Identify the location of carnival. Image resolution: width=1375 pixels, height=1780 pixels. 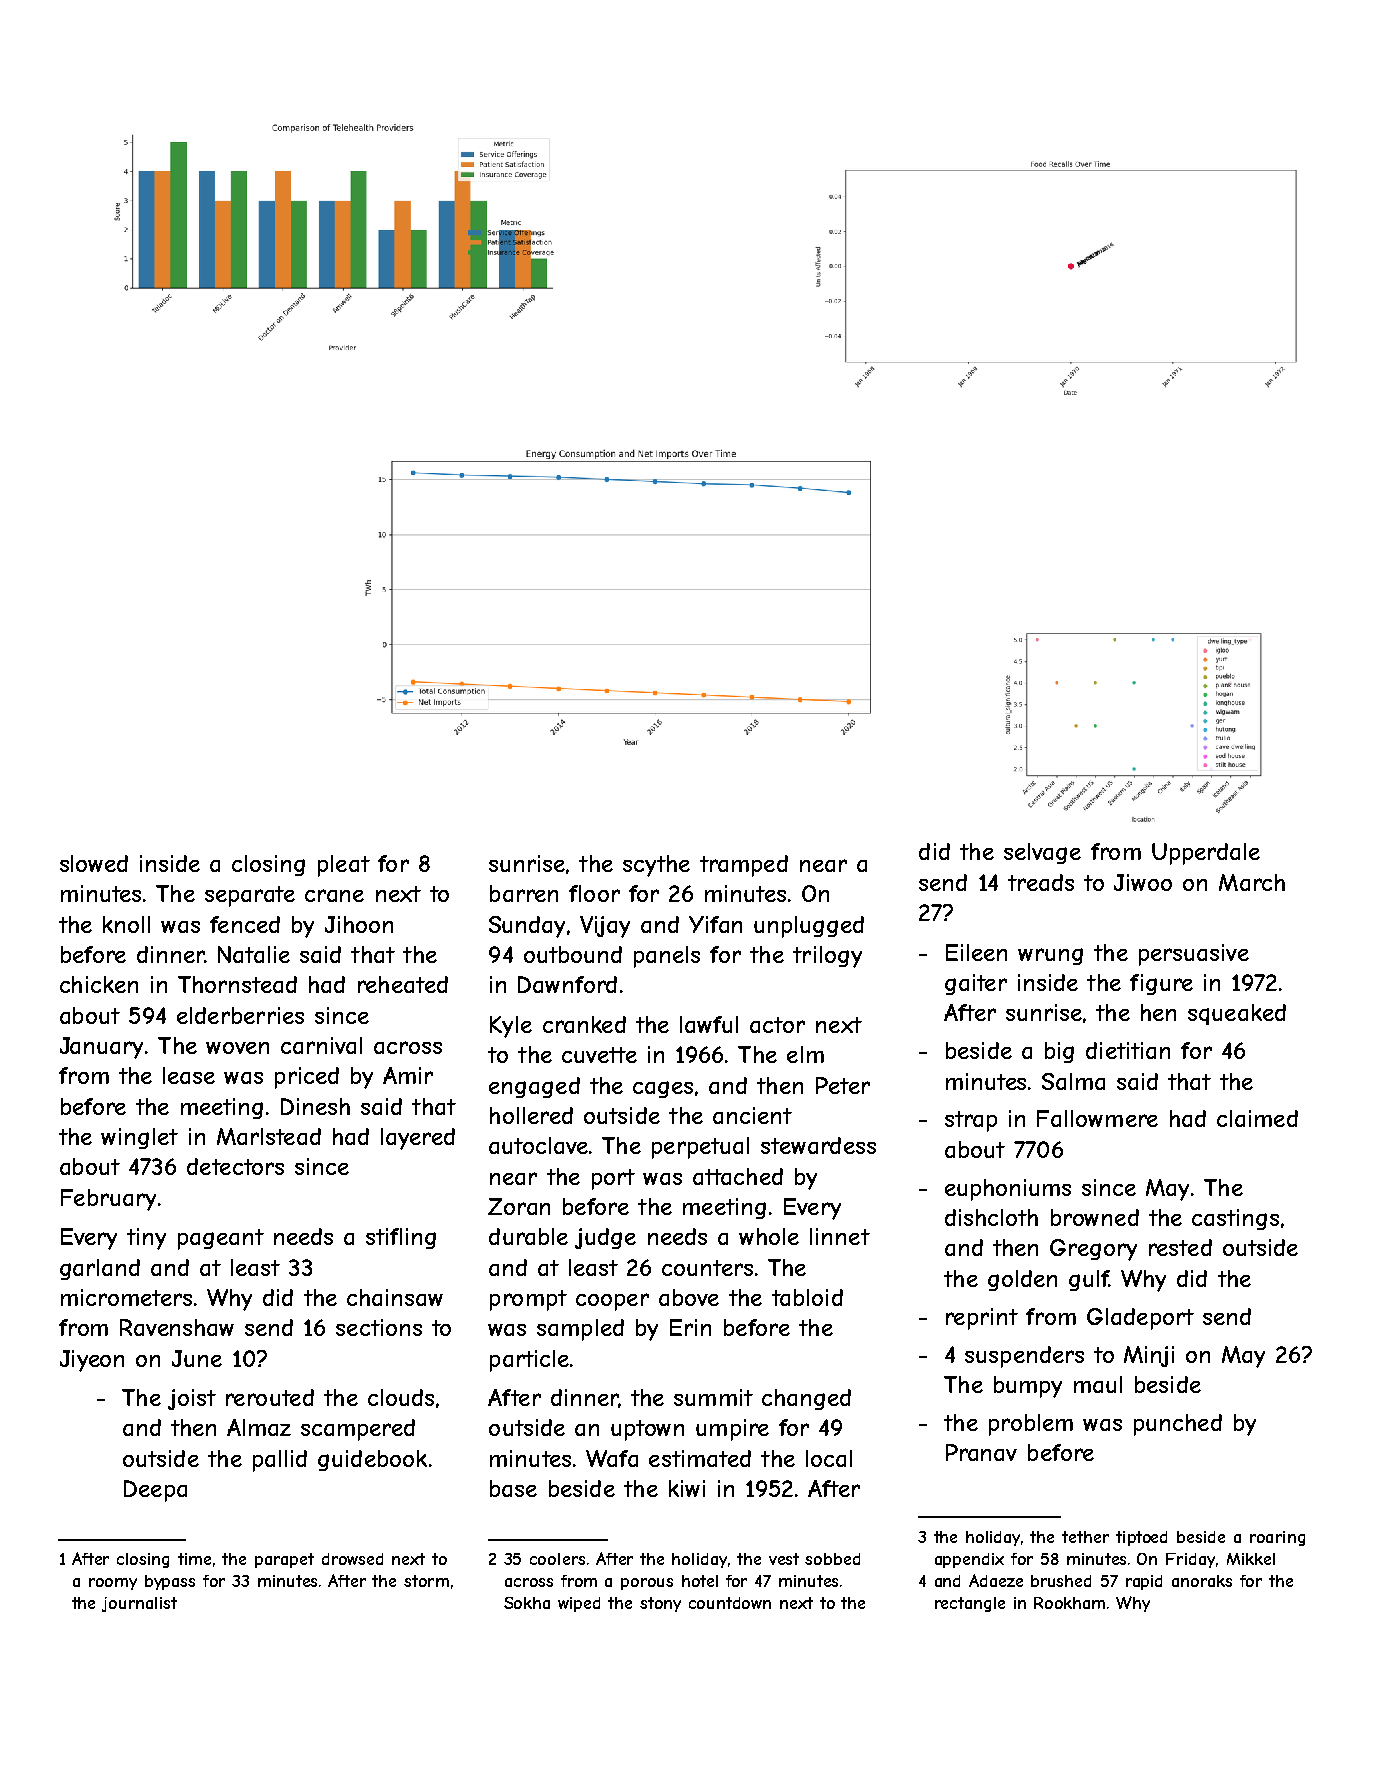
(321, 1045).
